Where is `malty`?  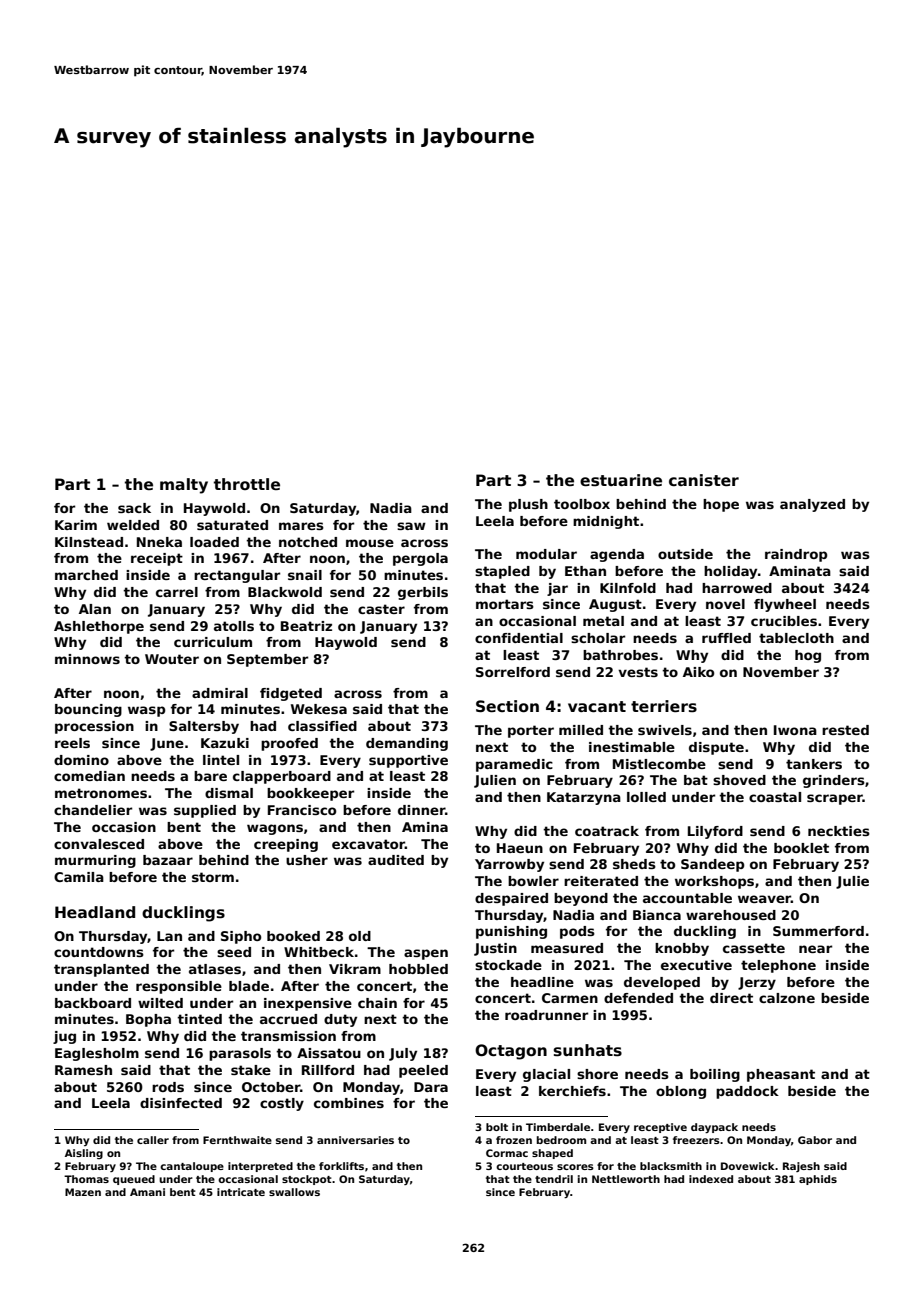 malty is located at coordinates (184, 486).
